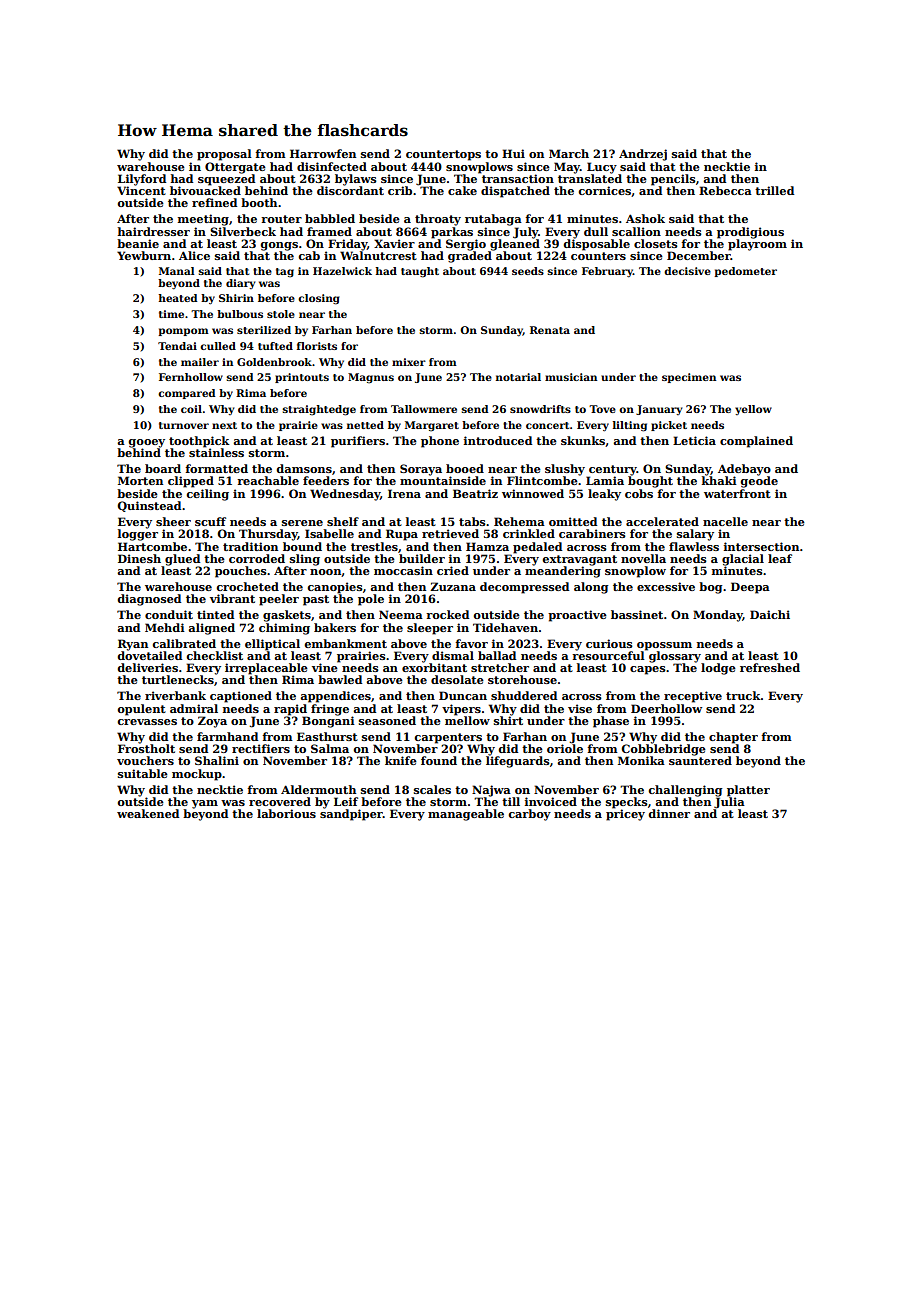 Image resolution: width=924 pixels, height=1308 pixels. What do you see at coordinates (241, 697) in the screenshot?
I see `captioned` at bounding box center [241, 697].
